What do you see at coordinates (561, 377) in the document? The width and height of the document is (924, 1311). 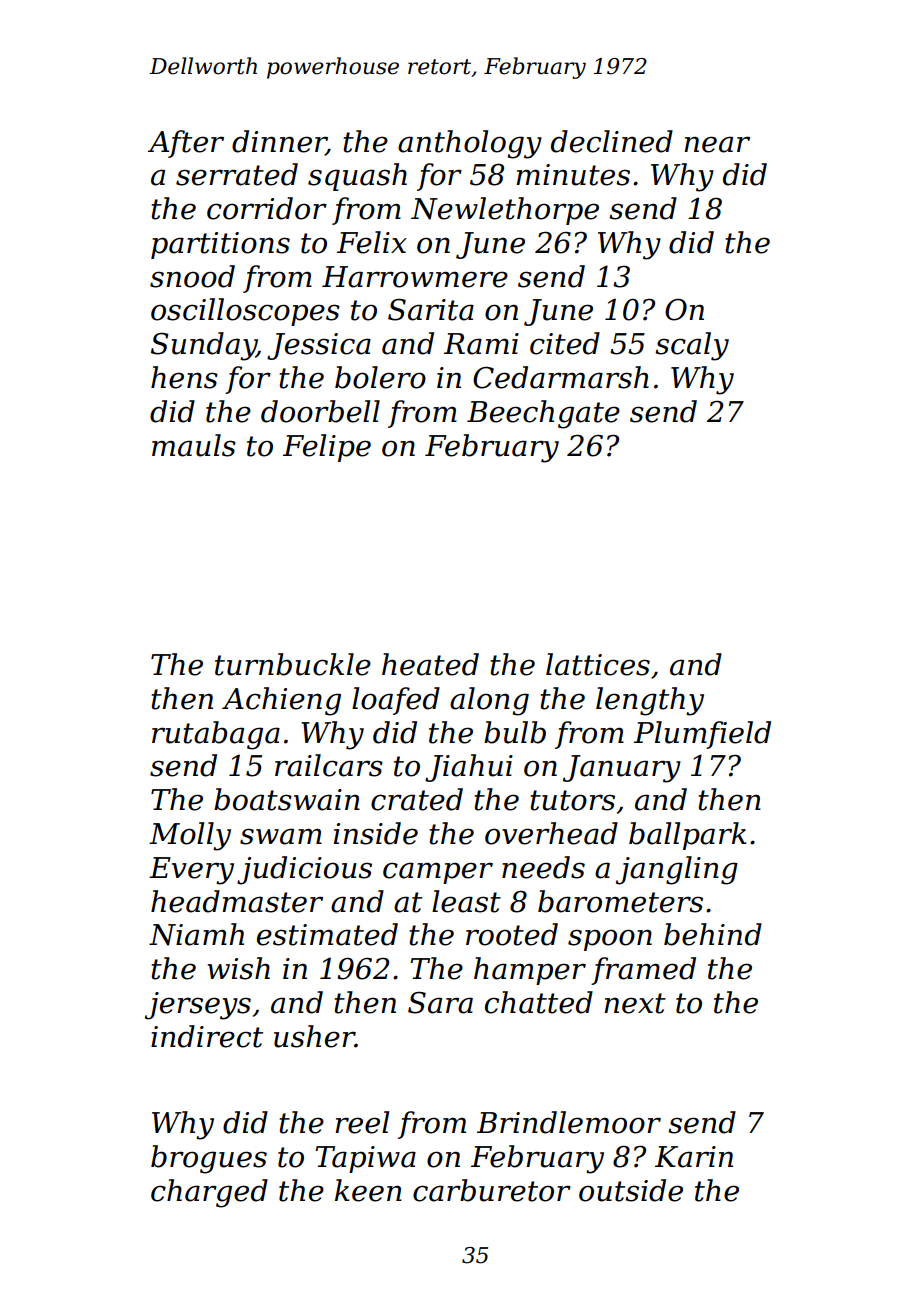 I see `Cedarmarsh` at bounding box center [561, 377].
